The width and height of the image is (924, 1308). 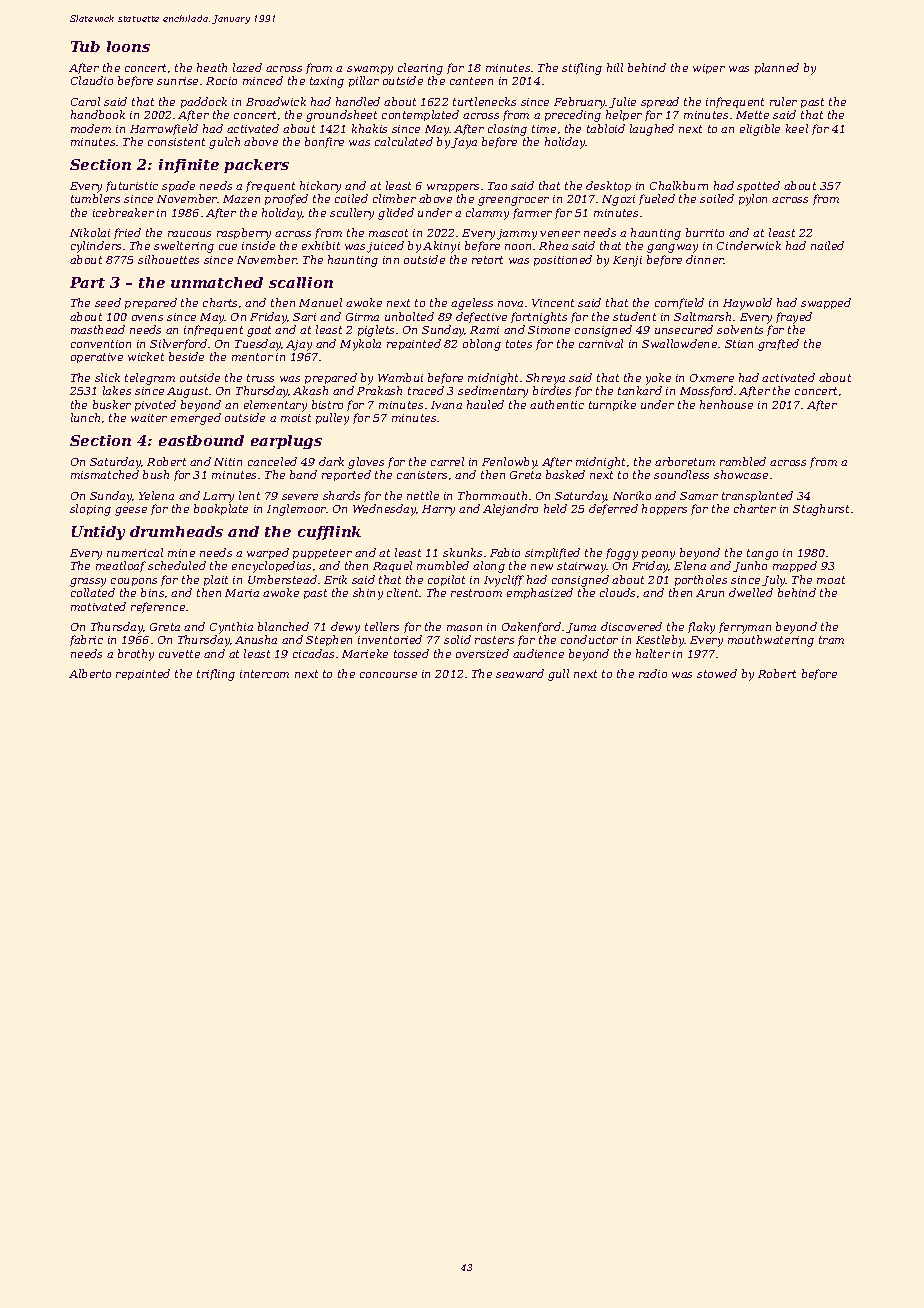 I want to click on desktop, so click(x=608, y=186).
